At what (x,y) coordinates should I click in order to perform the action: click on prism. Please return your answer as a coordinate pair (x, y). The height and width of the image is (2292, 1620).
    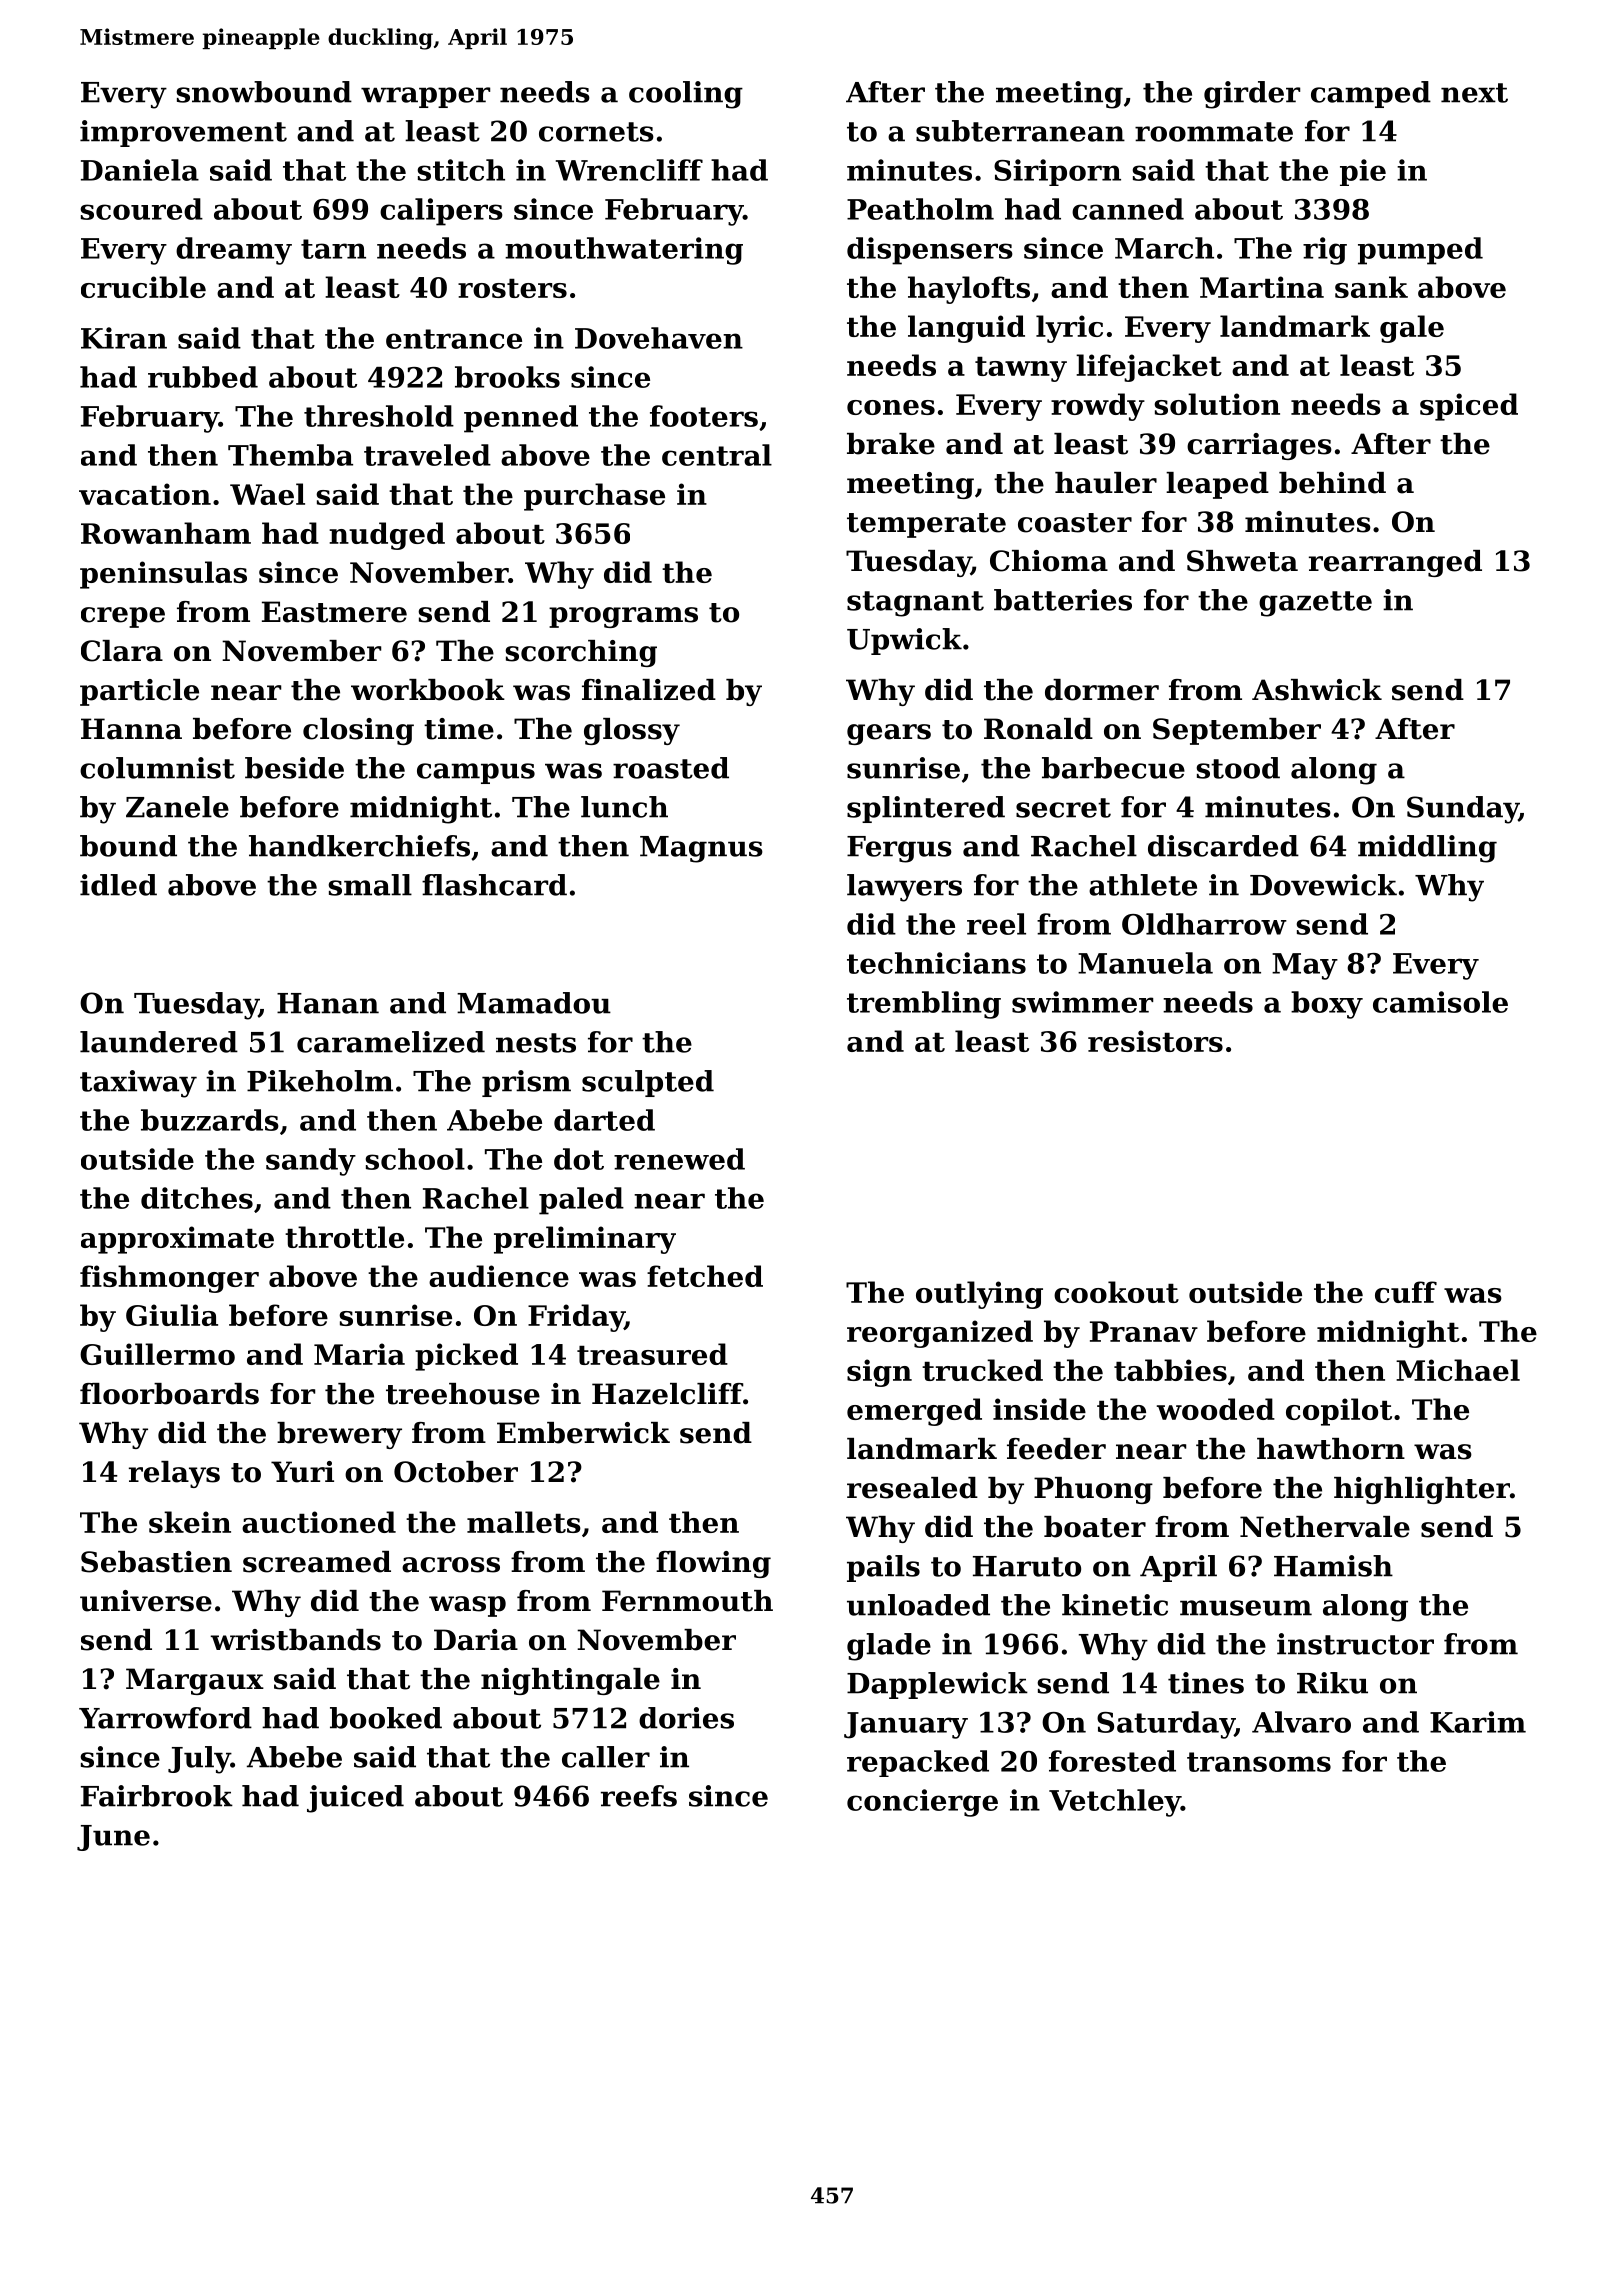
    Looking at the image, I should click on (526, 1083).
